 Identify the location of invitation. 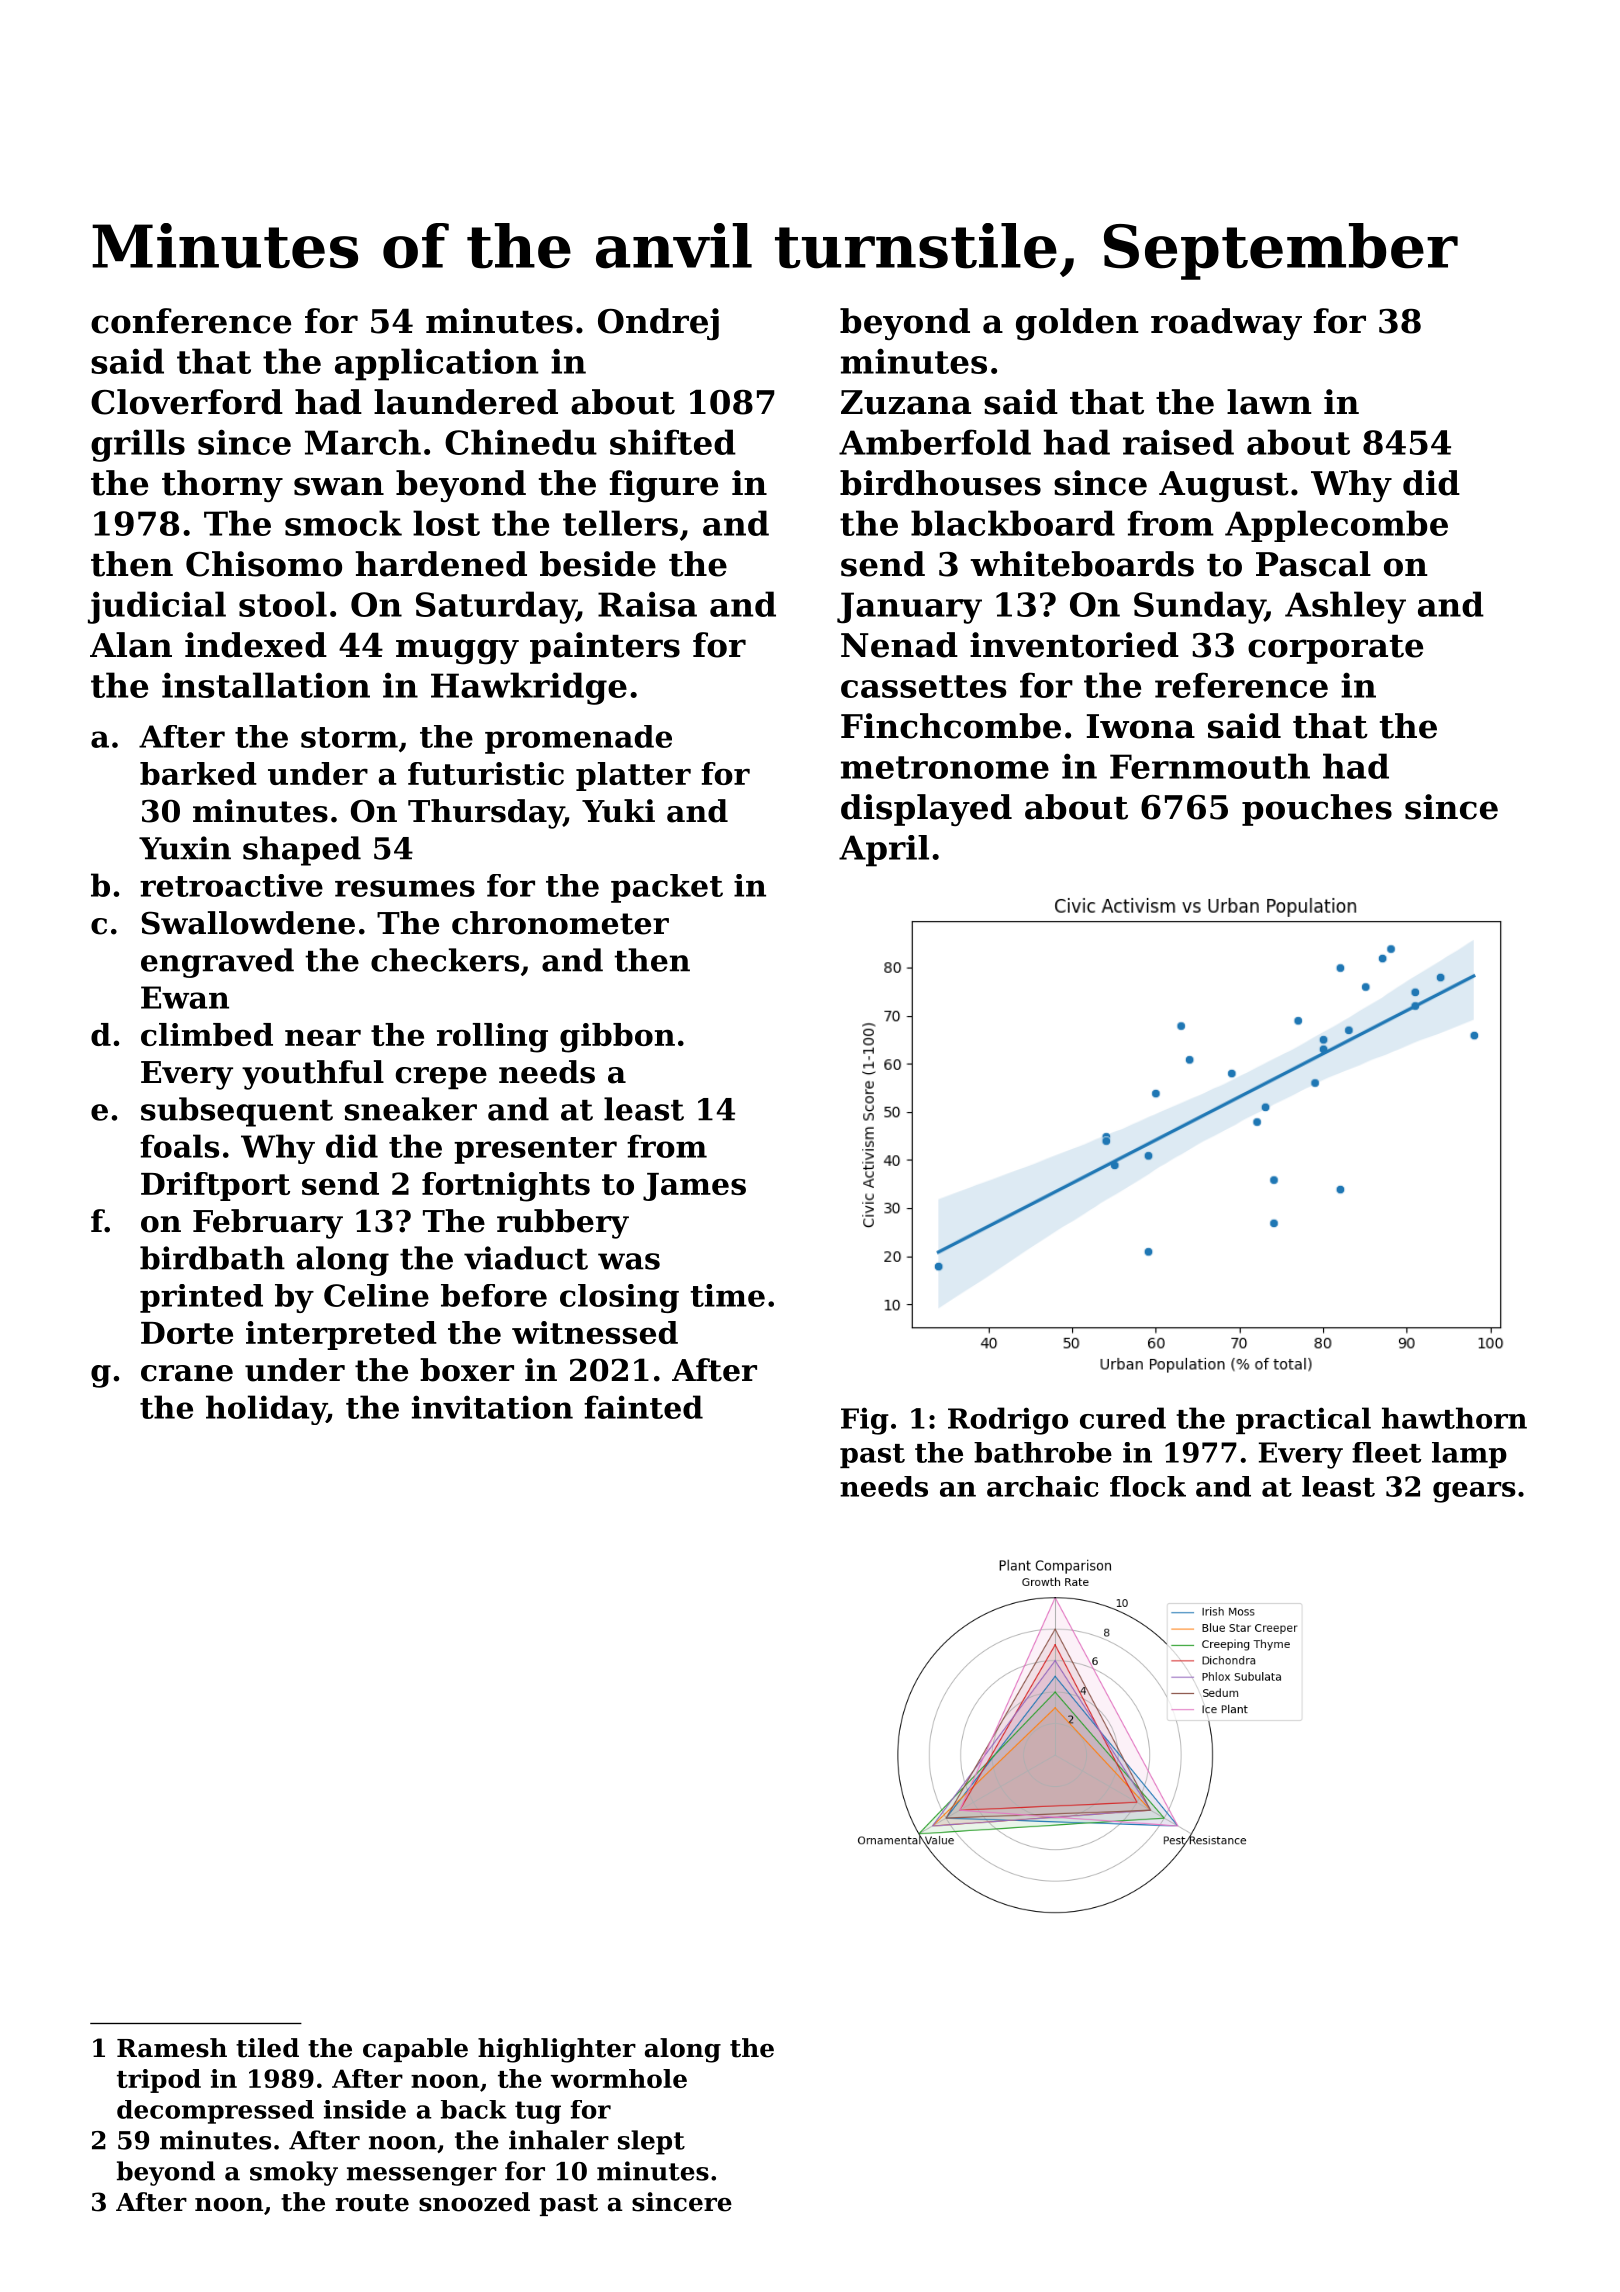
(492, 1407).
